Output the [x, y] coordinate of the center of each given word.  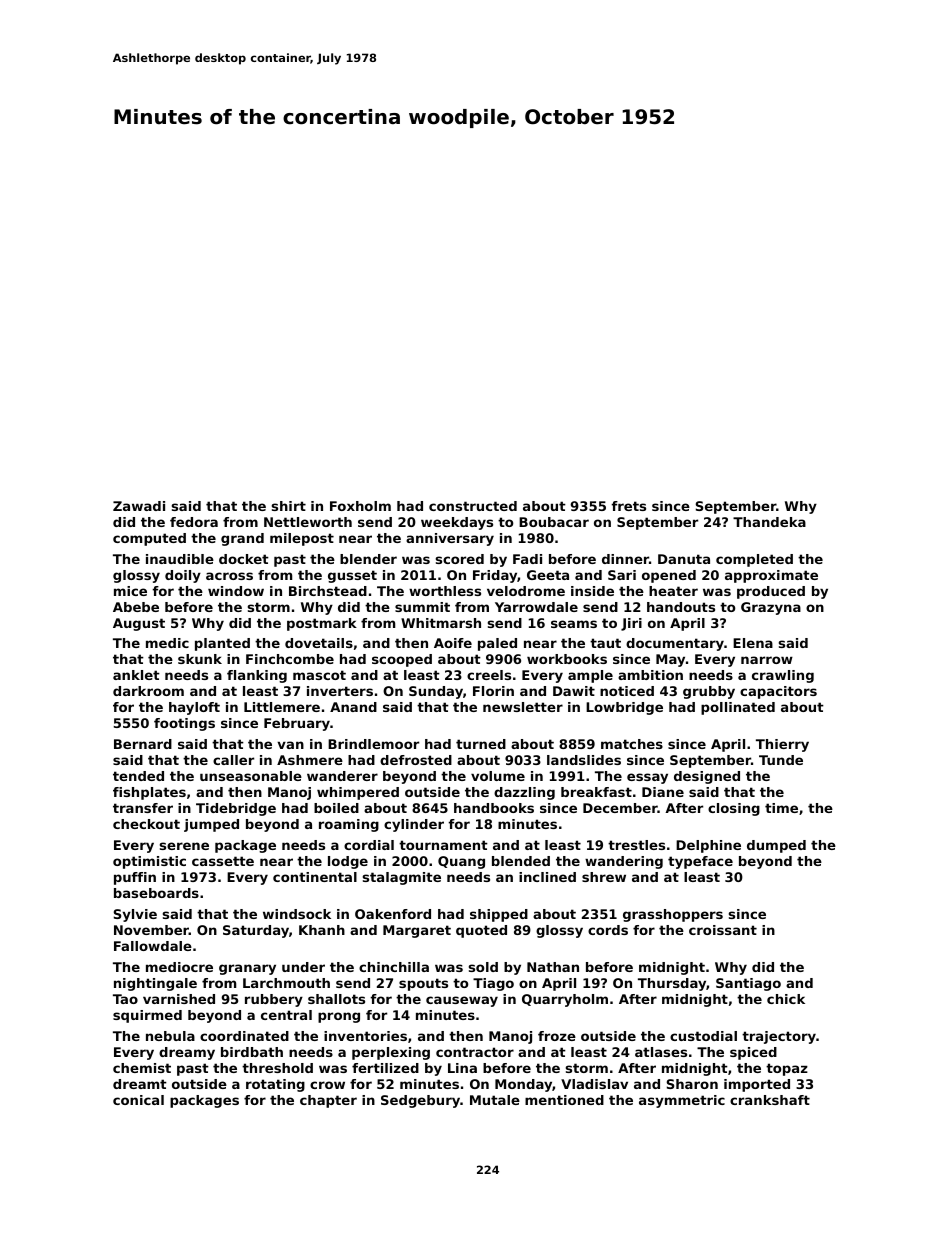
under [303, 967]
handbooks [494, 808]
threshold [277, 1068]
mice [130, 591]
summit [422, 607]
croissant [723, 930]
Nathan [553, 967]
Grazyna [771, 608]
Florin [493, 691]
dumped [776, 846]
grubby [709, 692]
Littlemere [282, 707]
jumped [211, 825]
